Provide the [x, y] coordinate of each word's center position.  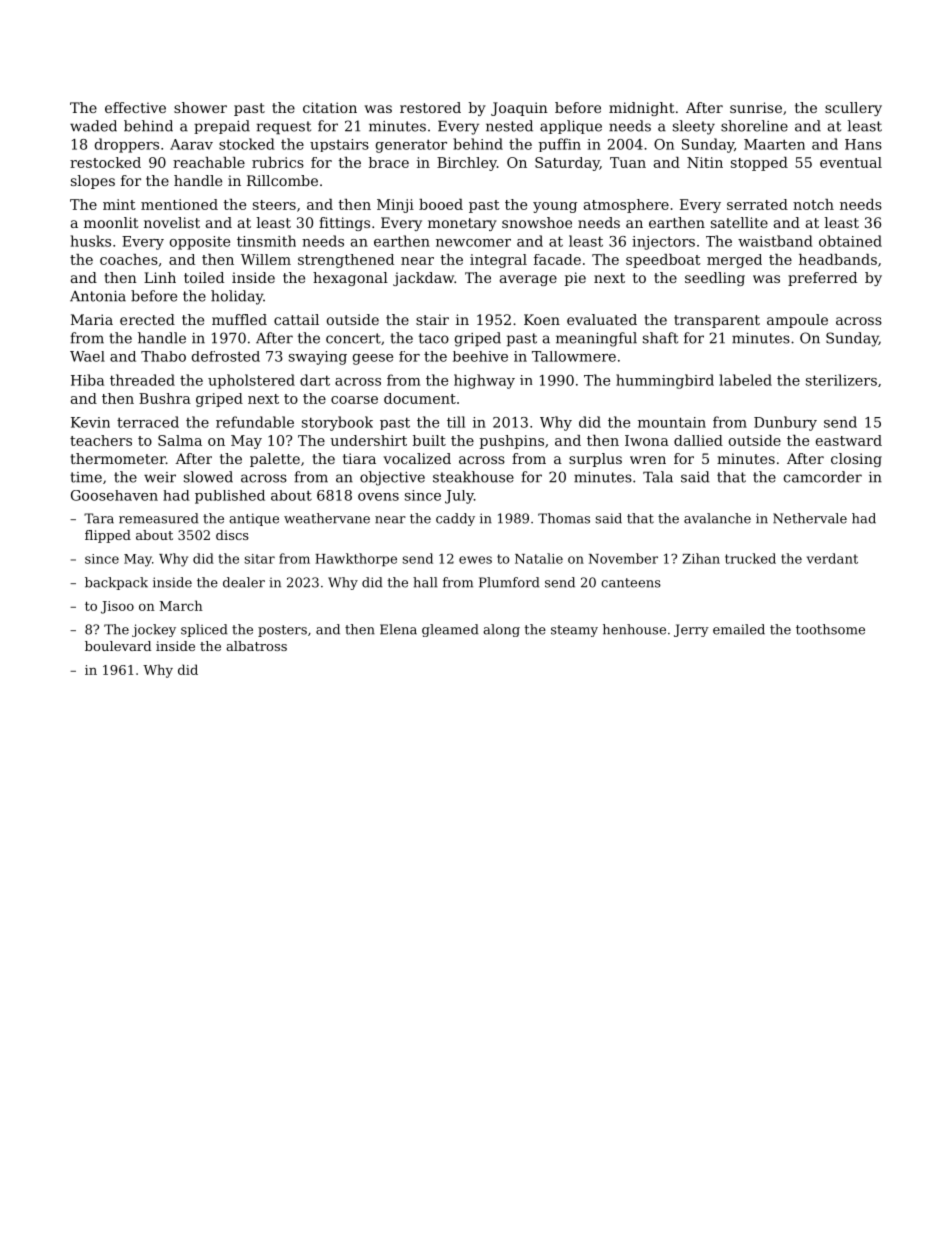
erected [147, 319]
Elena [398, 629]
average [528, 280]
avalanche [717, 518]
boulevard [118, 646]
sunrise [756, 107]
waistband [775, 241]
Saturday [567, 164]
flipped [108, 536]
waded [93, 126]
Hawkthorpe [356, 560]
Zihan [701, 558]
